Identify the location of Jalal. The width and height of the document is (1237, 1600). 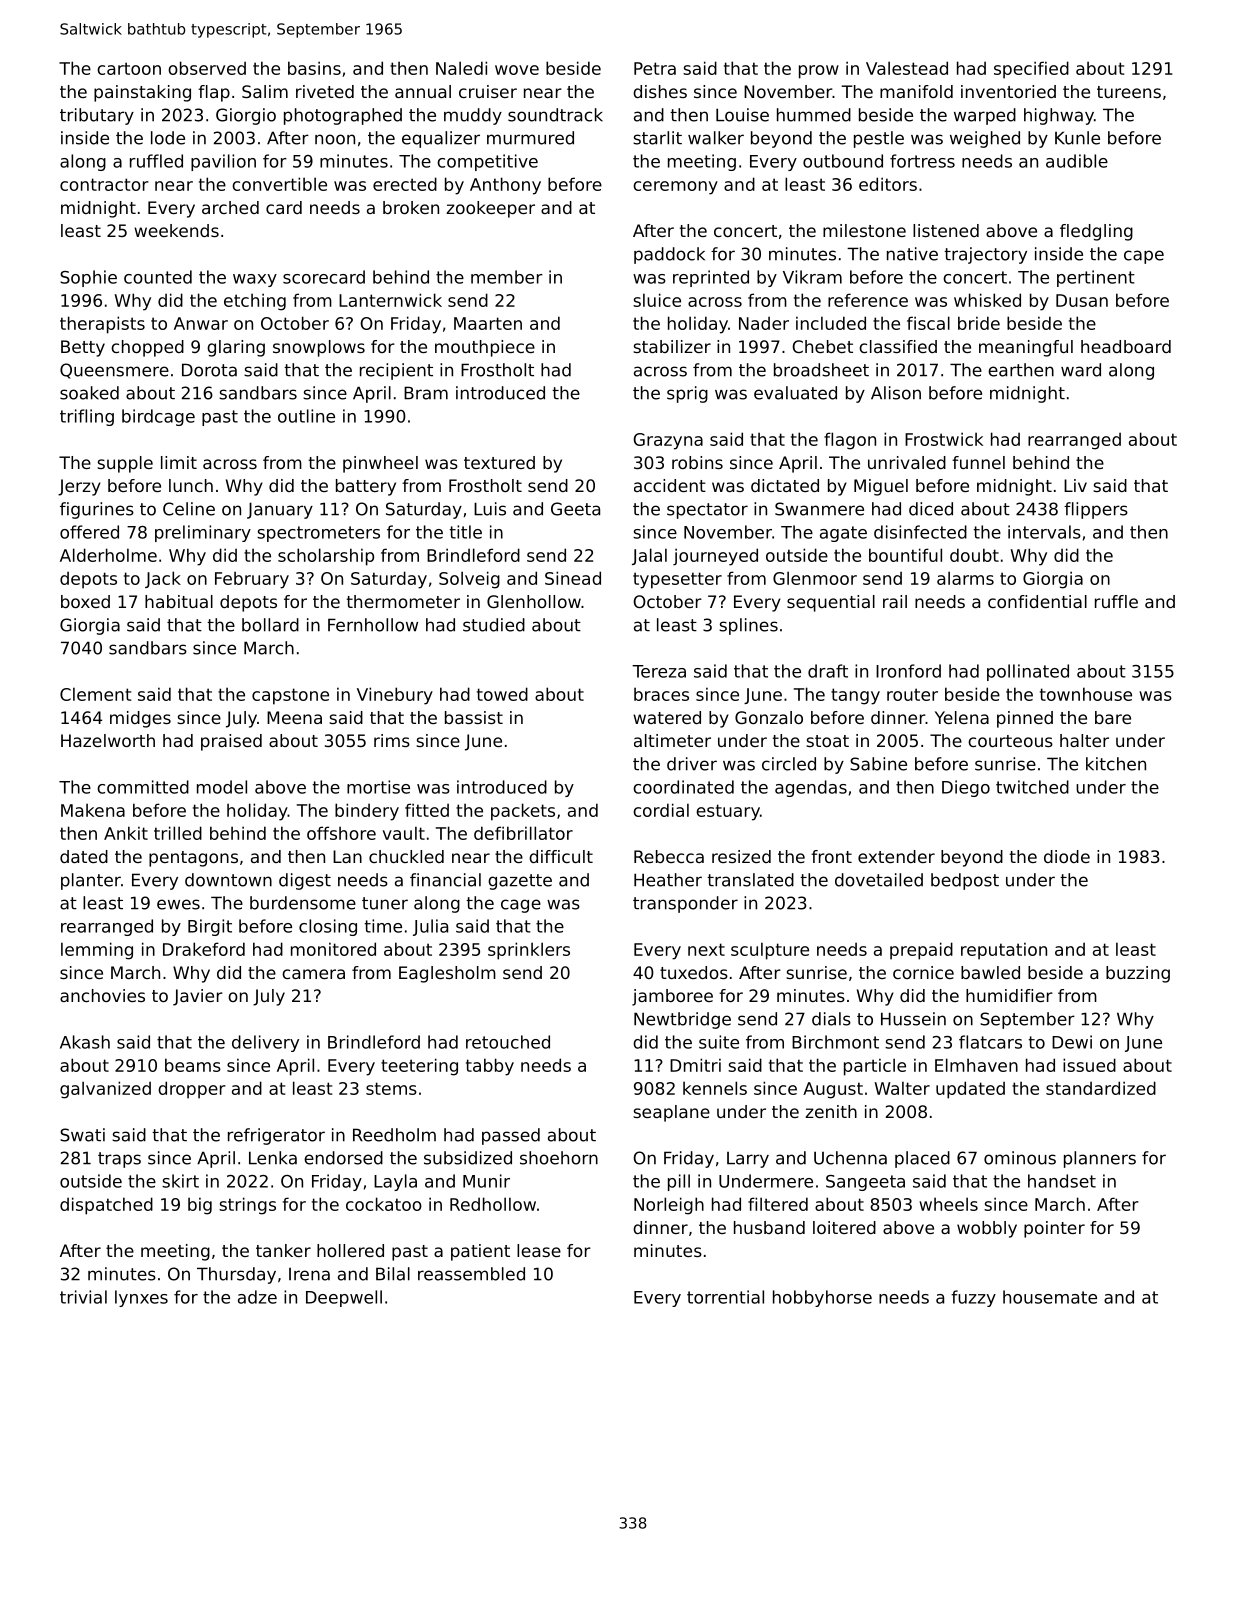
(649, 556).
